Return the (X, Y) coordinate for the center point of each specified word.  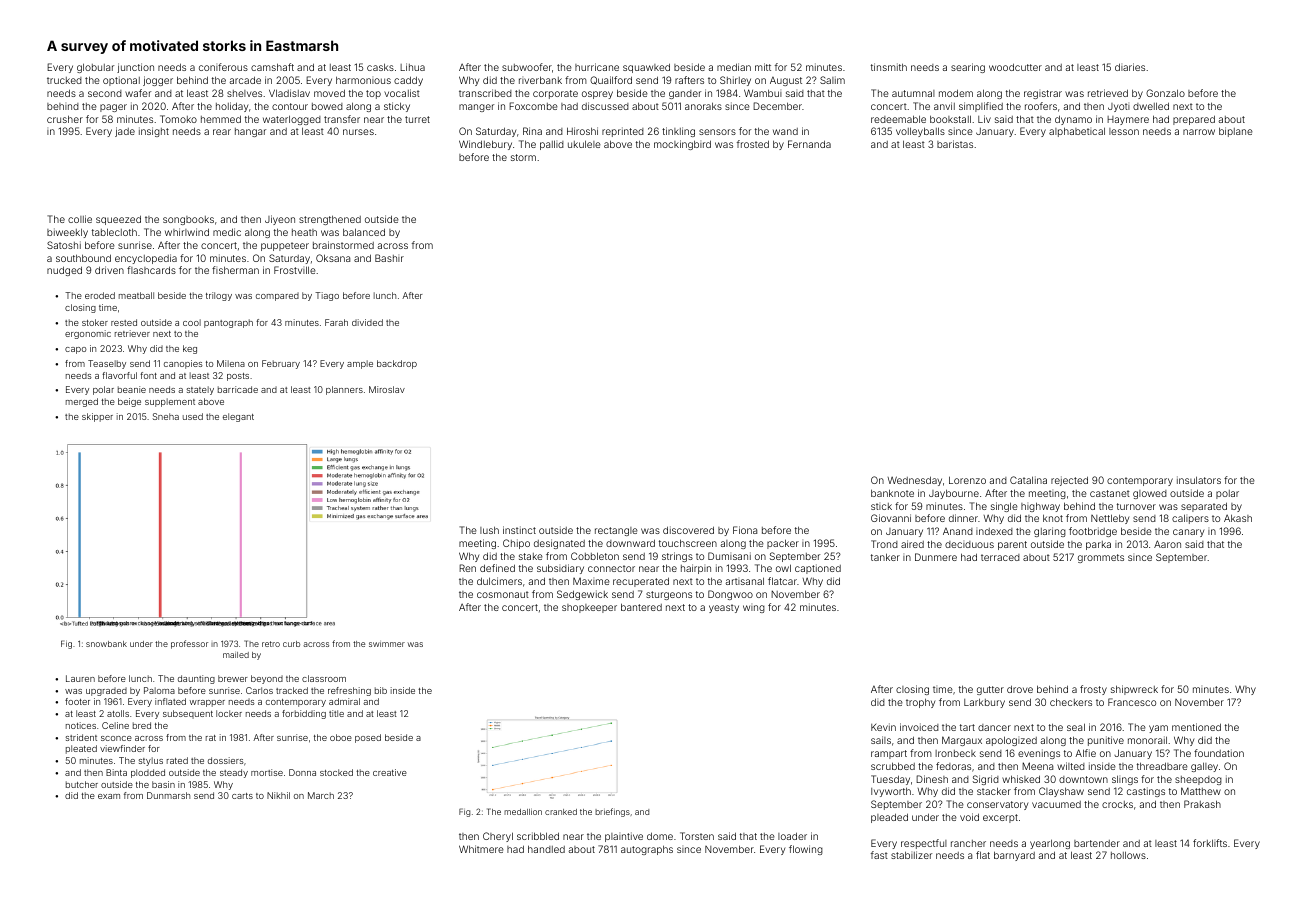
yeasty (724, 608)
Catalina (1028, 480)
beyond (267, 679)
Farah (336, 322)
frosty (1093, 690)
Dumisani (729, 556)
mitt (763, 67)
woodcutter (1015, 67)
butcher (82, 784)
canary (1188, 533)
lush (489, 530)
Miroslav (387, 389)
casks (380, 67)
